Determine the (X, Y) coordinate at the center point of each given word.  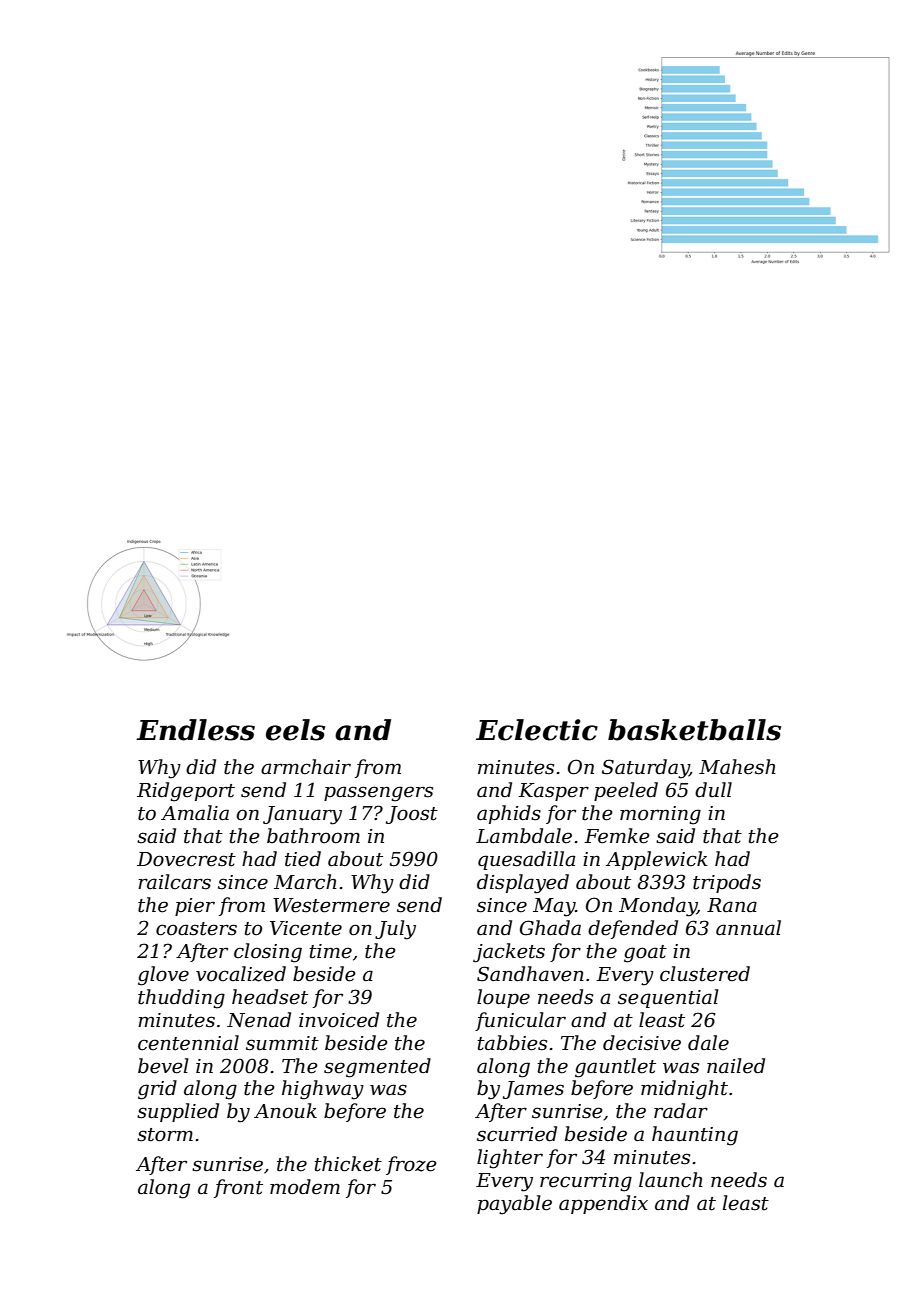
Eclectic (537, 730)
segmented (377, 1068)
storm (165, 1135)
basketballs (694, 730)
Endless (195, 730)
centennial (188, 1043)
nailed (736, 1066)
